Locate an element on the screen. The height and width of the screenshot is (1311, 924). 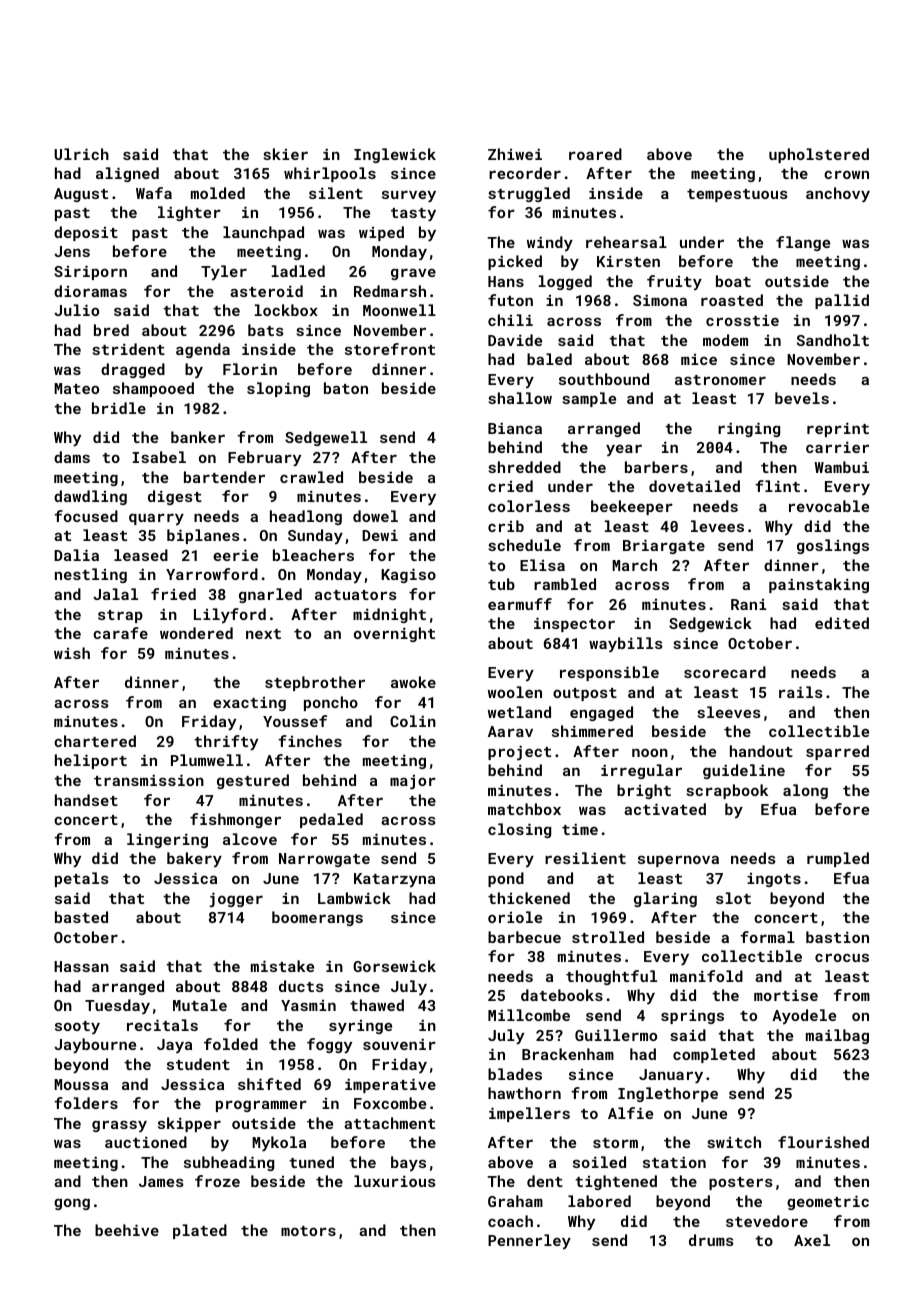
beehive is located at coordinates (127, 1230).
